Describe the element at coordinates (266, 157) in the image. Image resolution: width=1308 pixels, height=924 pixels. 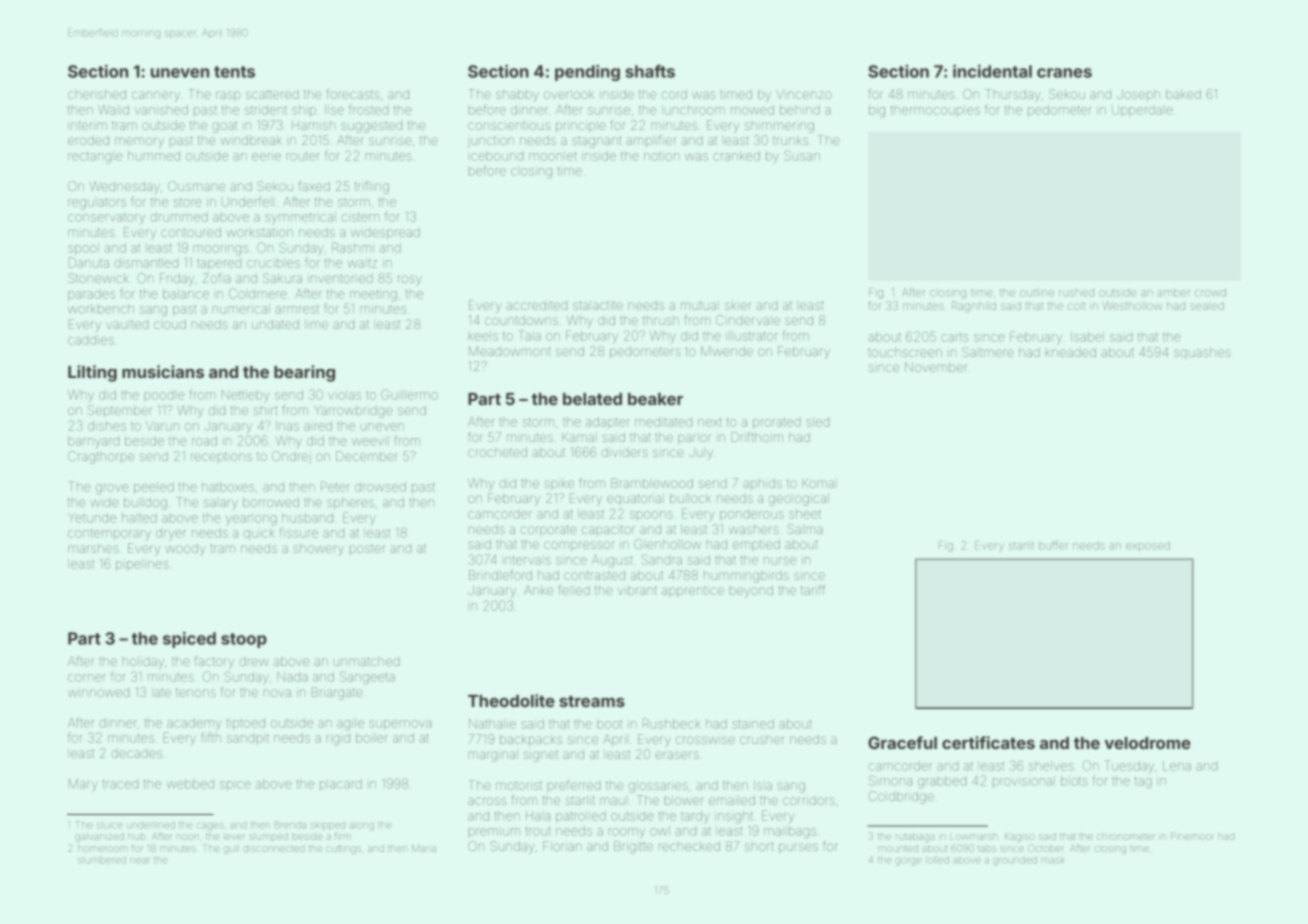
I see `eerie` at that location.
